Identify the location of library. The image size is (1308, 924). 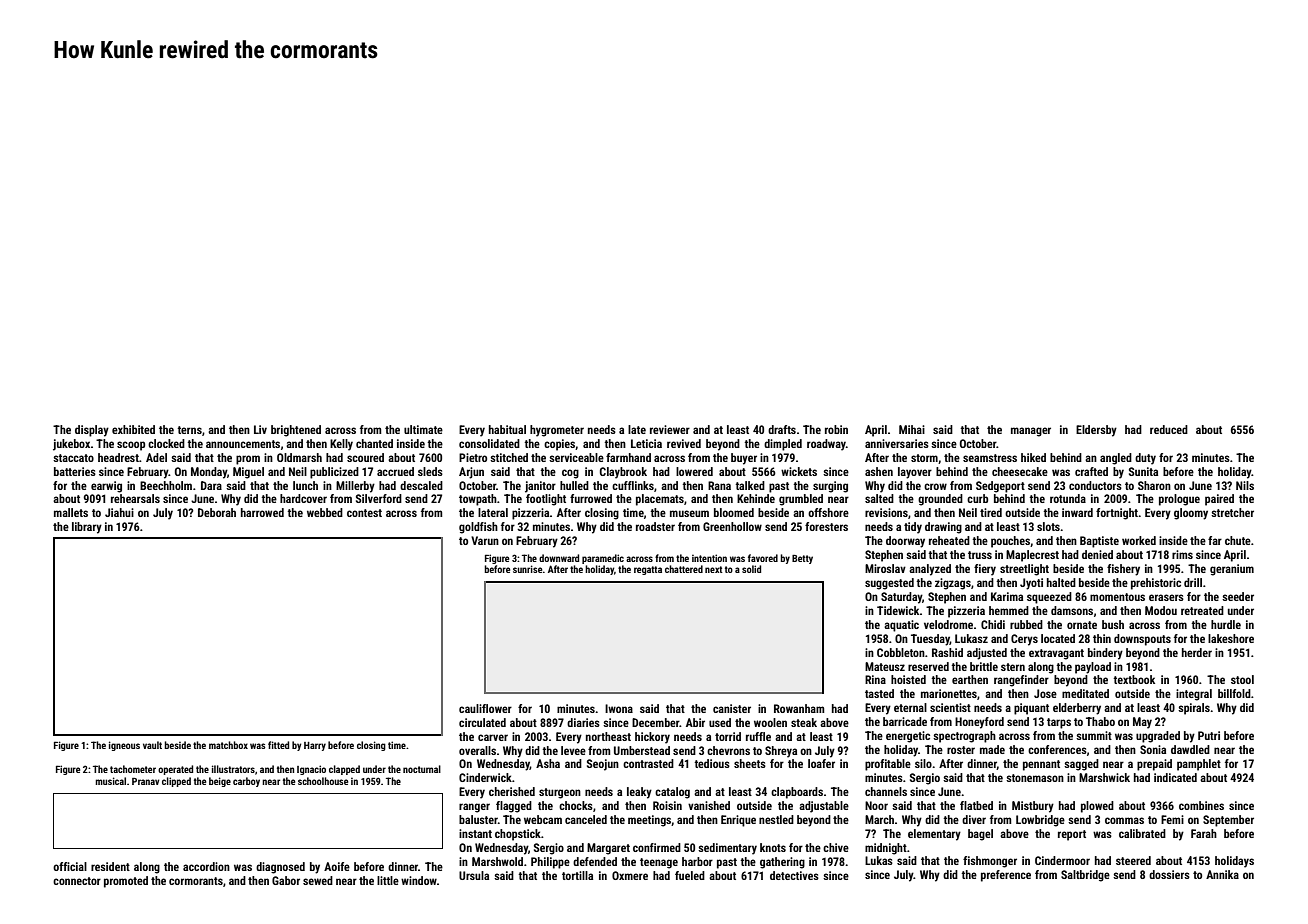
(87, 528).
